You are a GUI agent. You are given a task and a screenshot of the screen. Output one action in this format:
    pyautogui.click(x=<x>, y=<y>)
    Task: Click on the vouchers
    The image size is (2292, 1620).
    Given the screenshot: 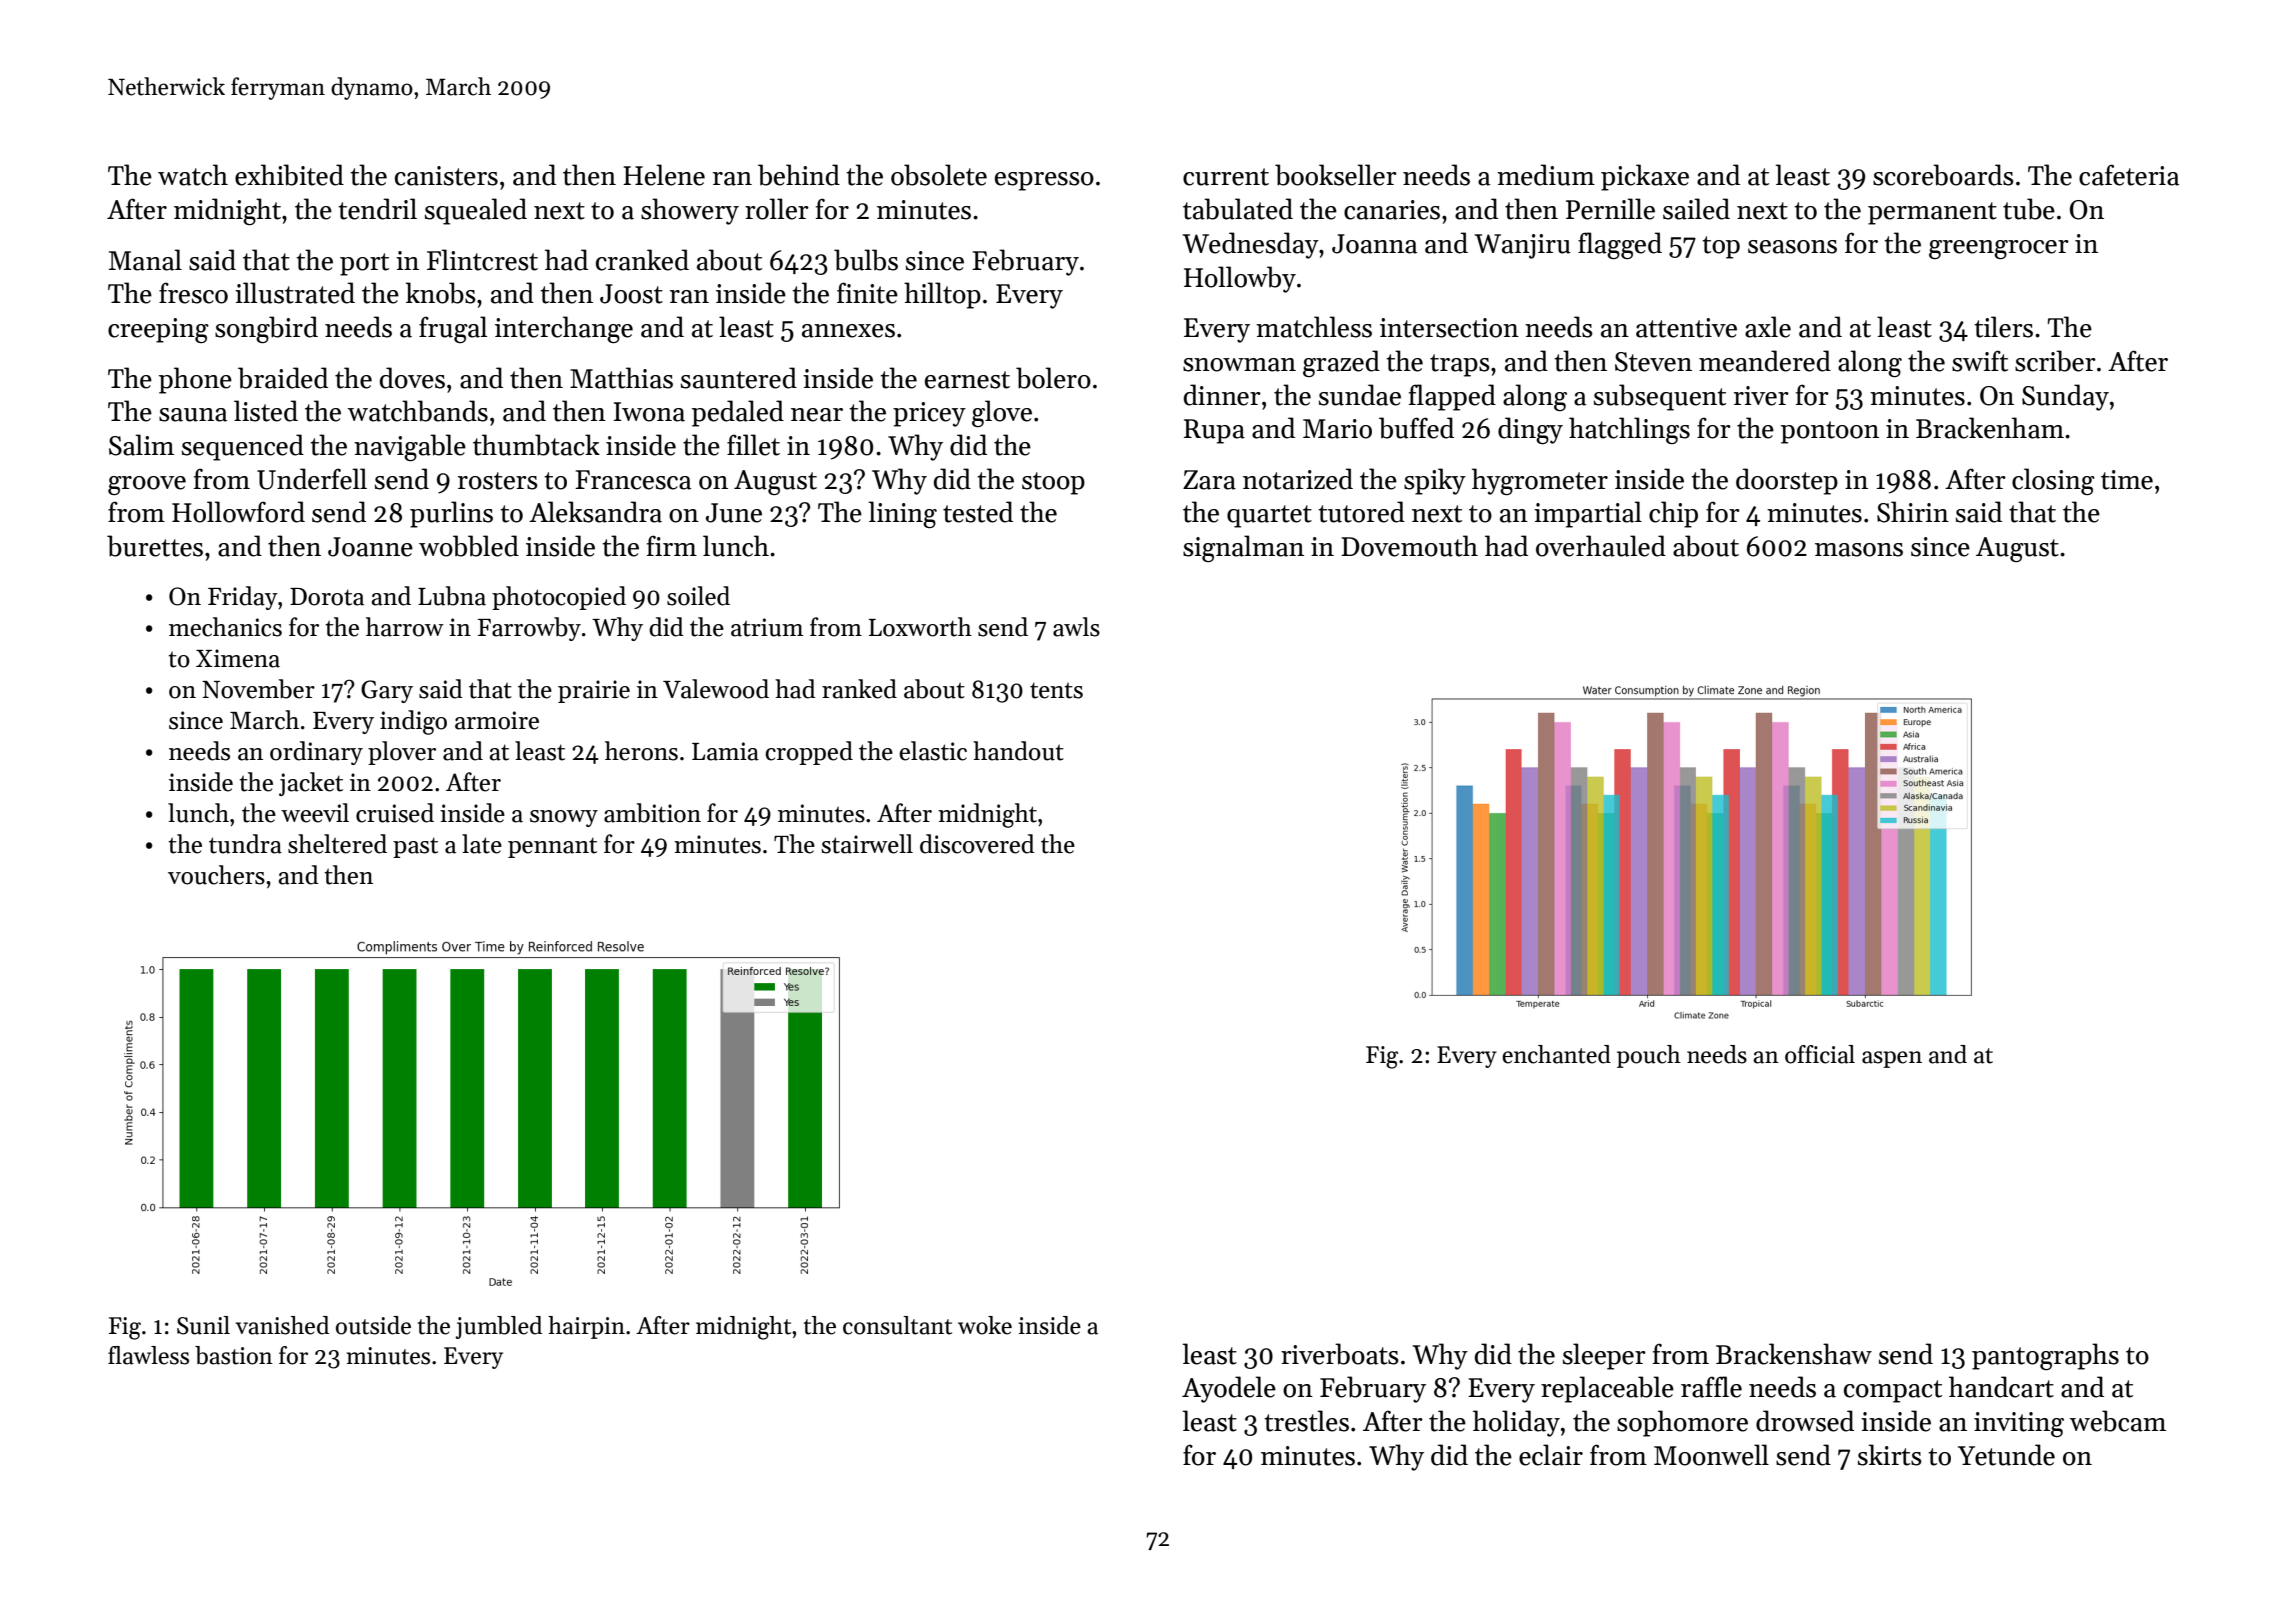 What is the action you would take?
    pyautogui.click(x=216, y=875)
